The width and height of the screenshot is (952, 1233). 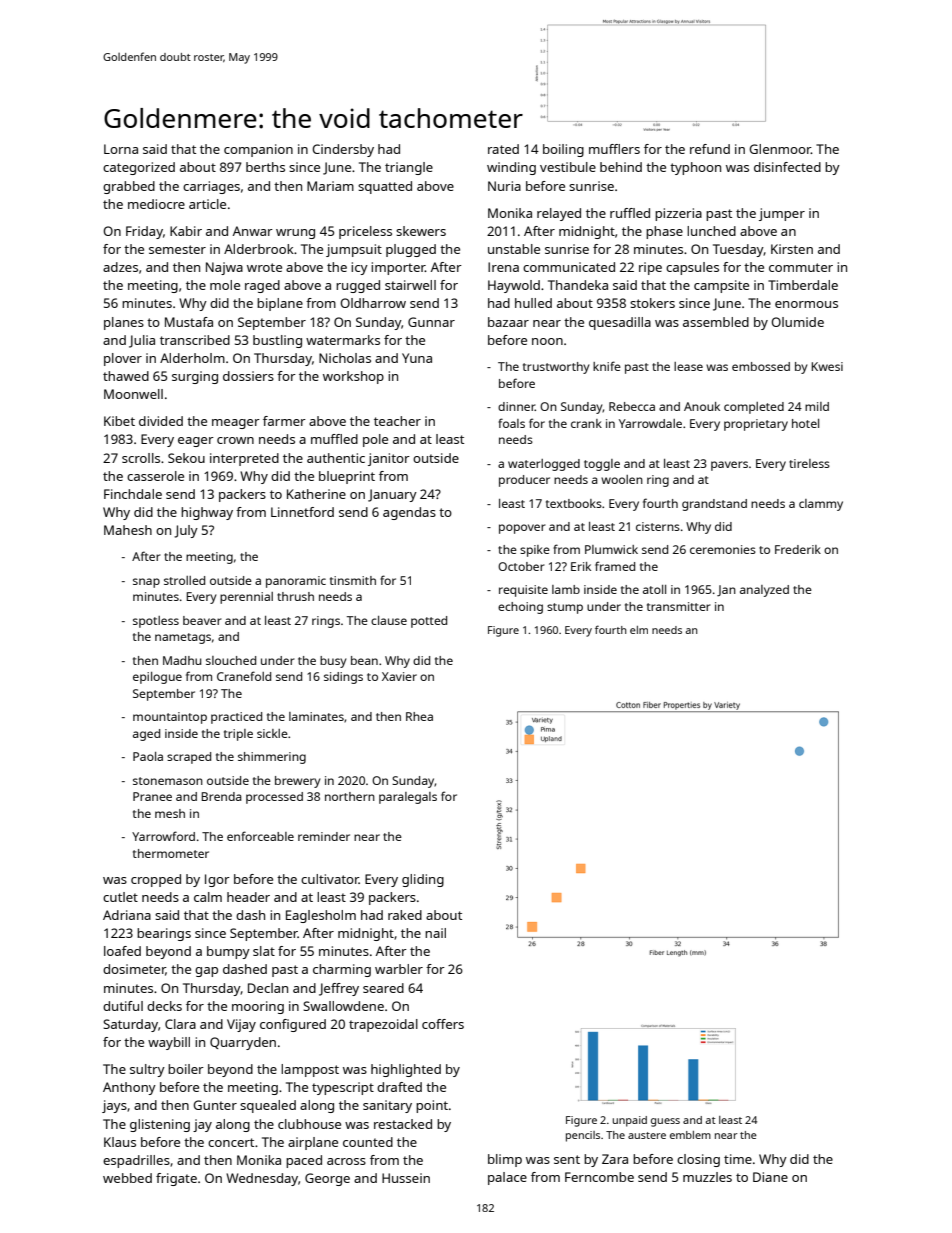 What do you see at coordinates (399, 1087) in the screenshot?
I see `drafted` at bounding box center [399, 1087].
